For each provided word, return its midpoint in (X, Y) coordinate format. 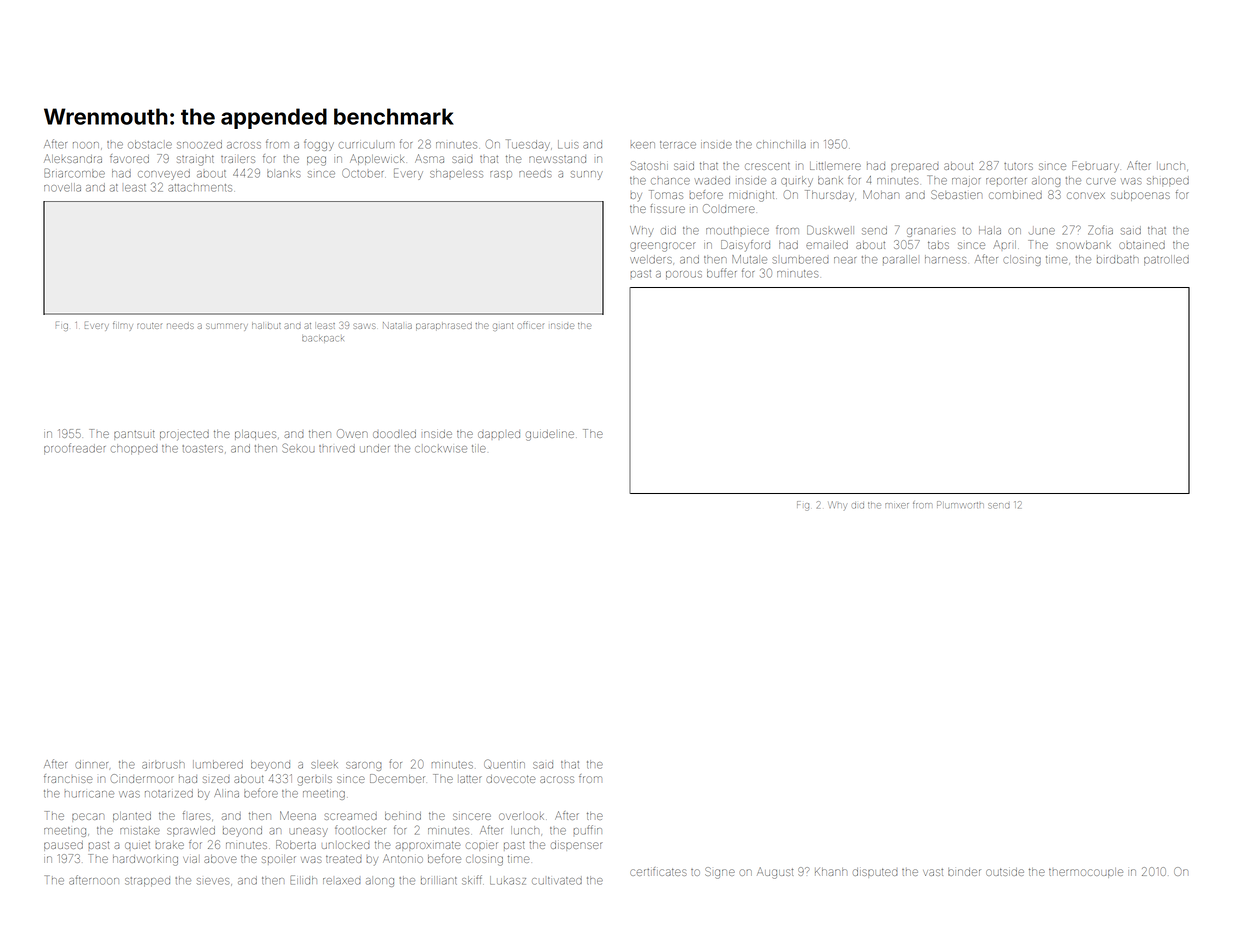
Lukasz (508, 880)
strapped (147, 881)
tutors (1018, 166)
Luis (568, 144)
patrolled (1166, 260)
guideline (550, 435)
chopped (134, 449)
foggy (319, 145)
